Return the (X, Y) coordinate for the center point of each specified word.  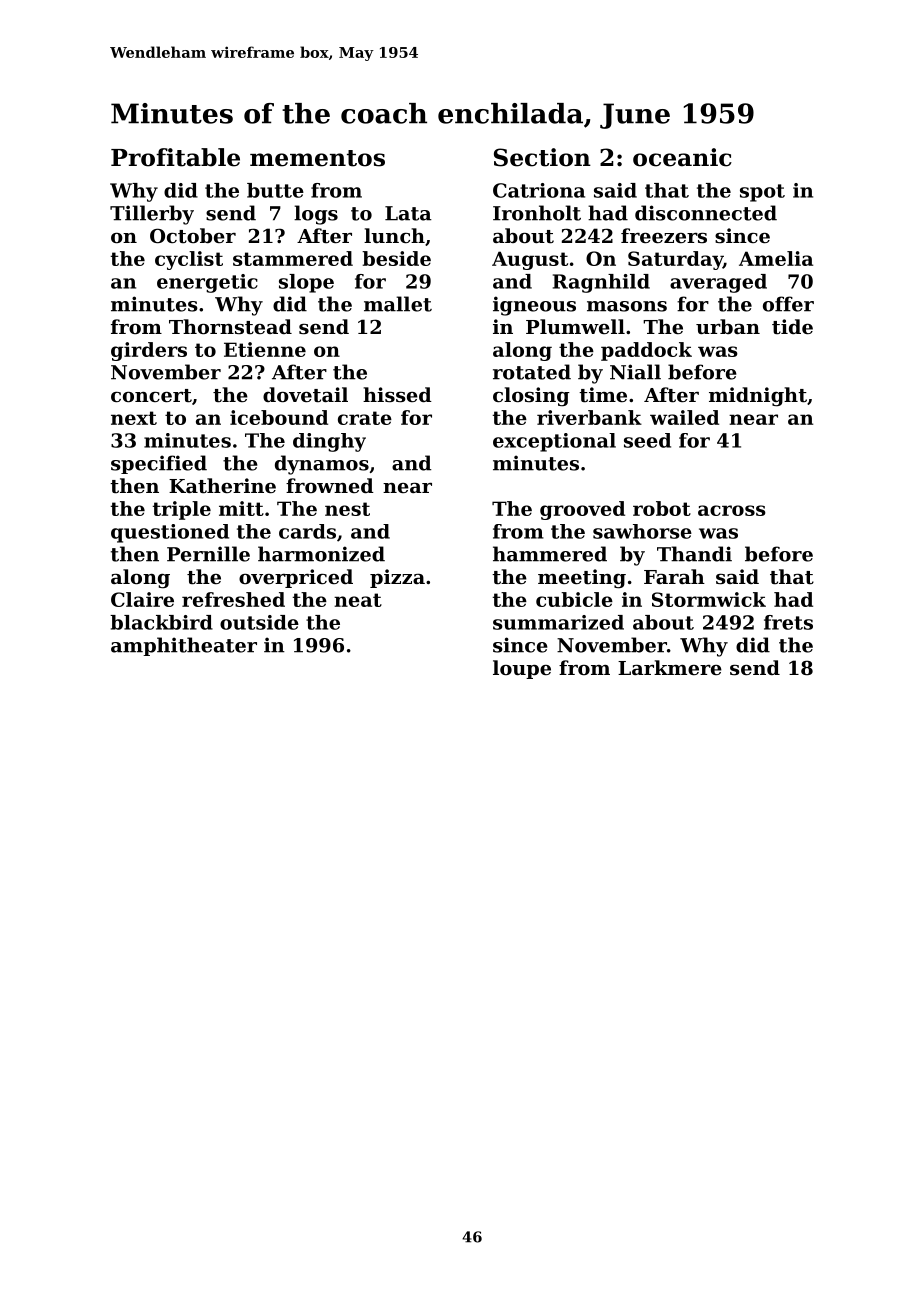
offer (788, 304)
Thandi (694, 554)
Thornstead (230, 327)
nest (347, 509)
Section (542, 157)
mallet (398, 304)
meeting (582, 579)
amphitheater (184, 646)
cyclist (189, 260)
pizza (397, 578)
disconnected (706, 213)
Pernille (208, 554)
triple (181, 510)
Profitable (175, 157)
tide (792, 327)
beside (396, 258)
